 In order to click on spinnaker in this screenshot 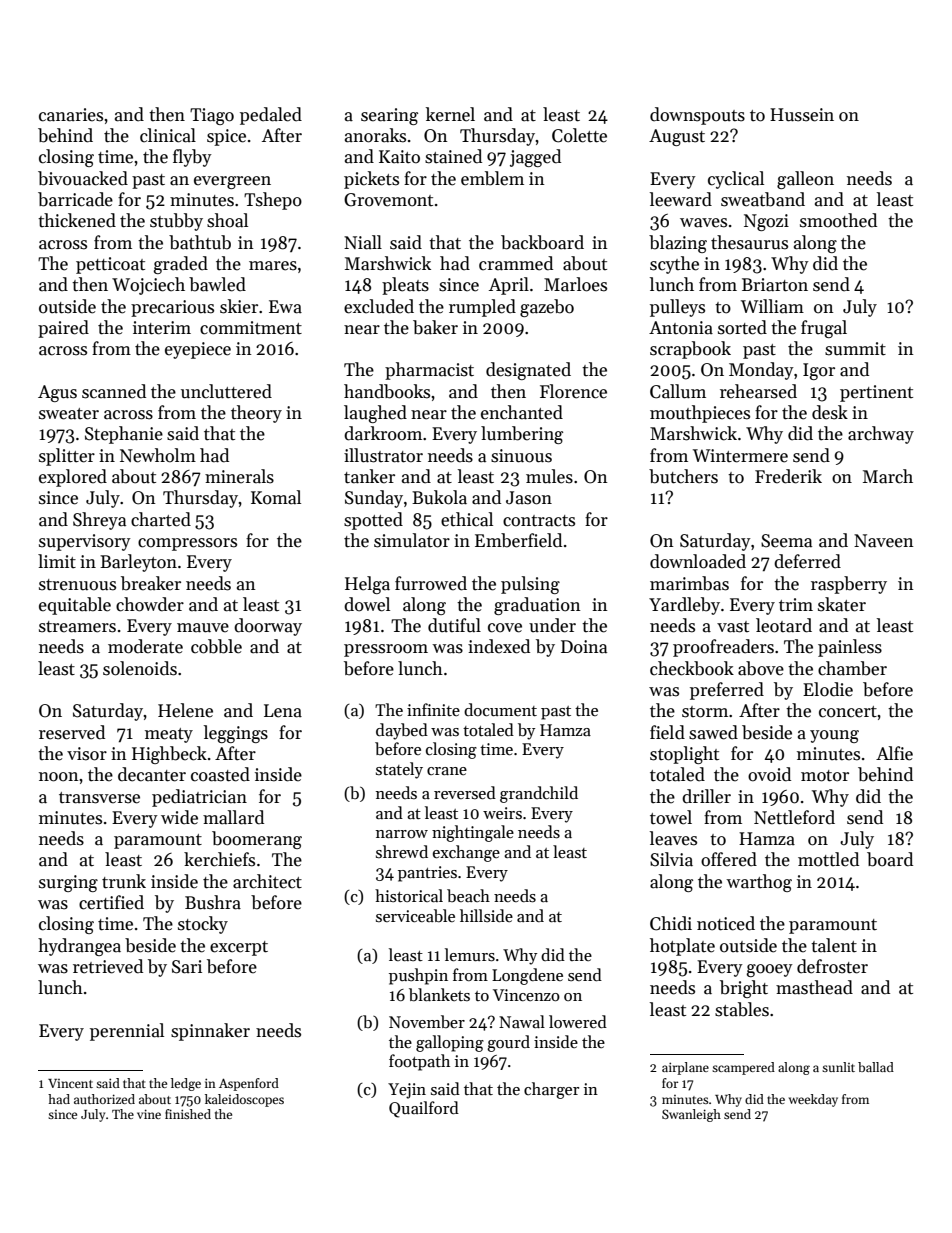, I will do `click(210, 1032)`.
